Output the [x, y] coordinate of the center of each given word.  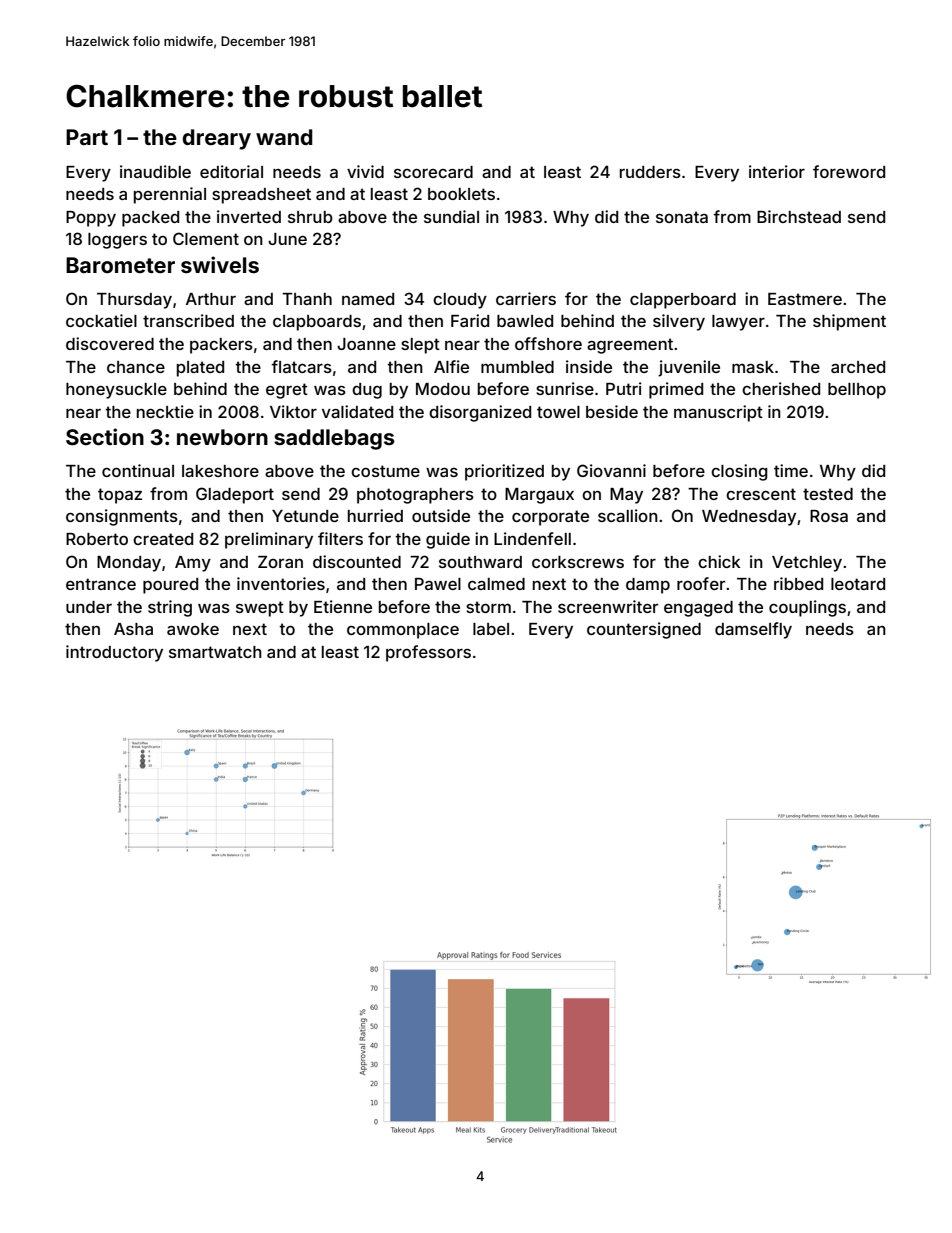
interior [777, 171]
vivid [365, 171]
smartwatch [215, 652]
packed [150, 219]
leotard [858, 584]
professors [428, 653]
